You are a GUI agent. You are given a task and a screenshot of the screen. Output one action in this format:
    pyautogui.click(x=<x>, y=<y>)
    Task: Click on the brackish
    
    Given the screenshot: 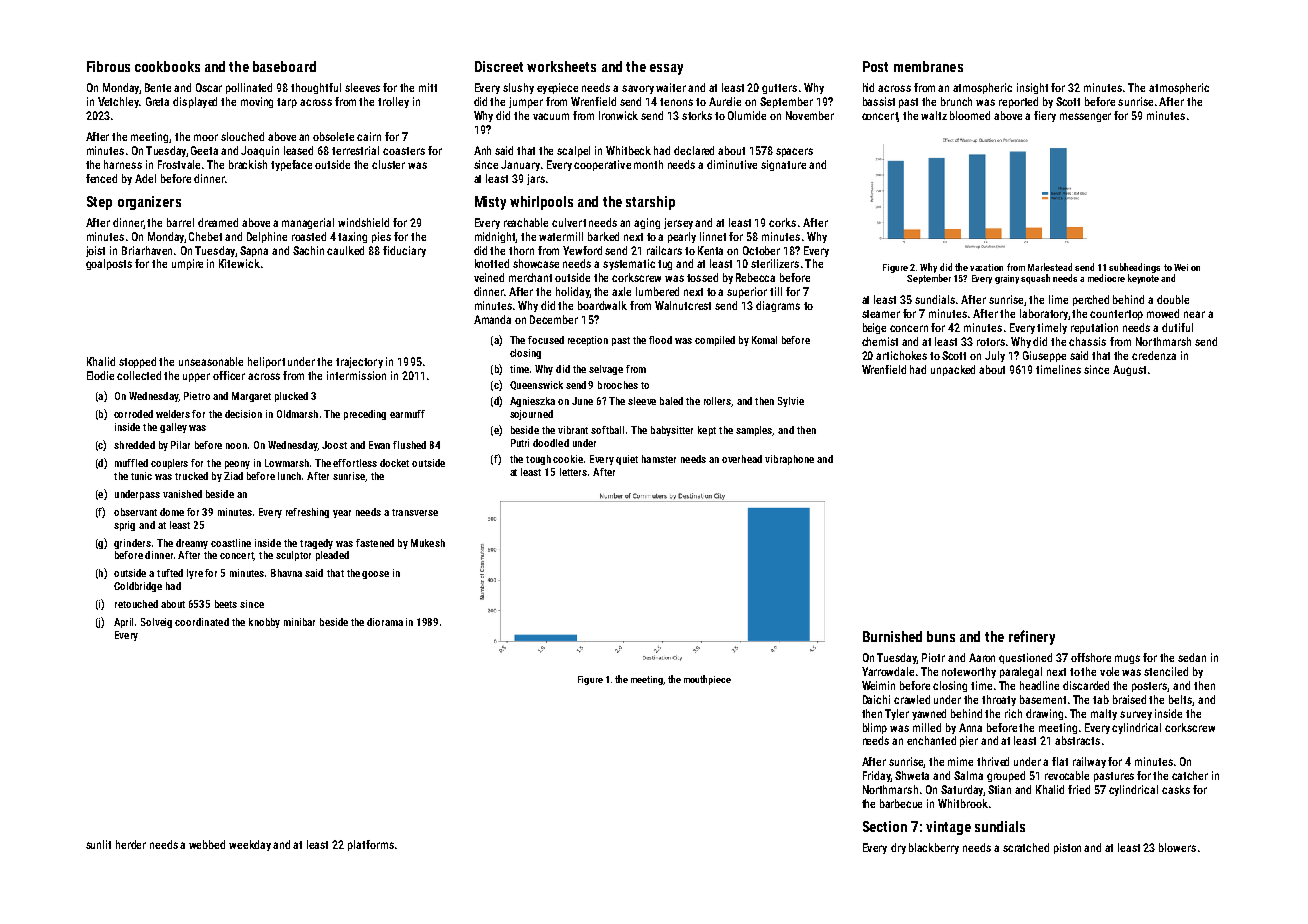 What is the action you would take?
    pyautogui.click(x=248, y=164)
